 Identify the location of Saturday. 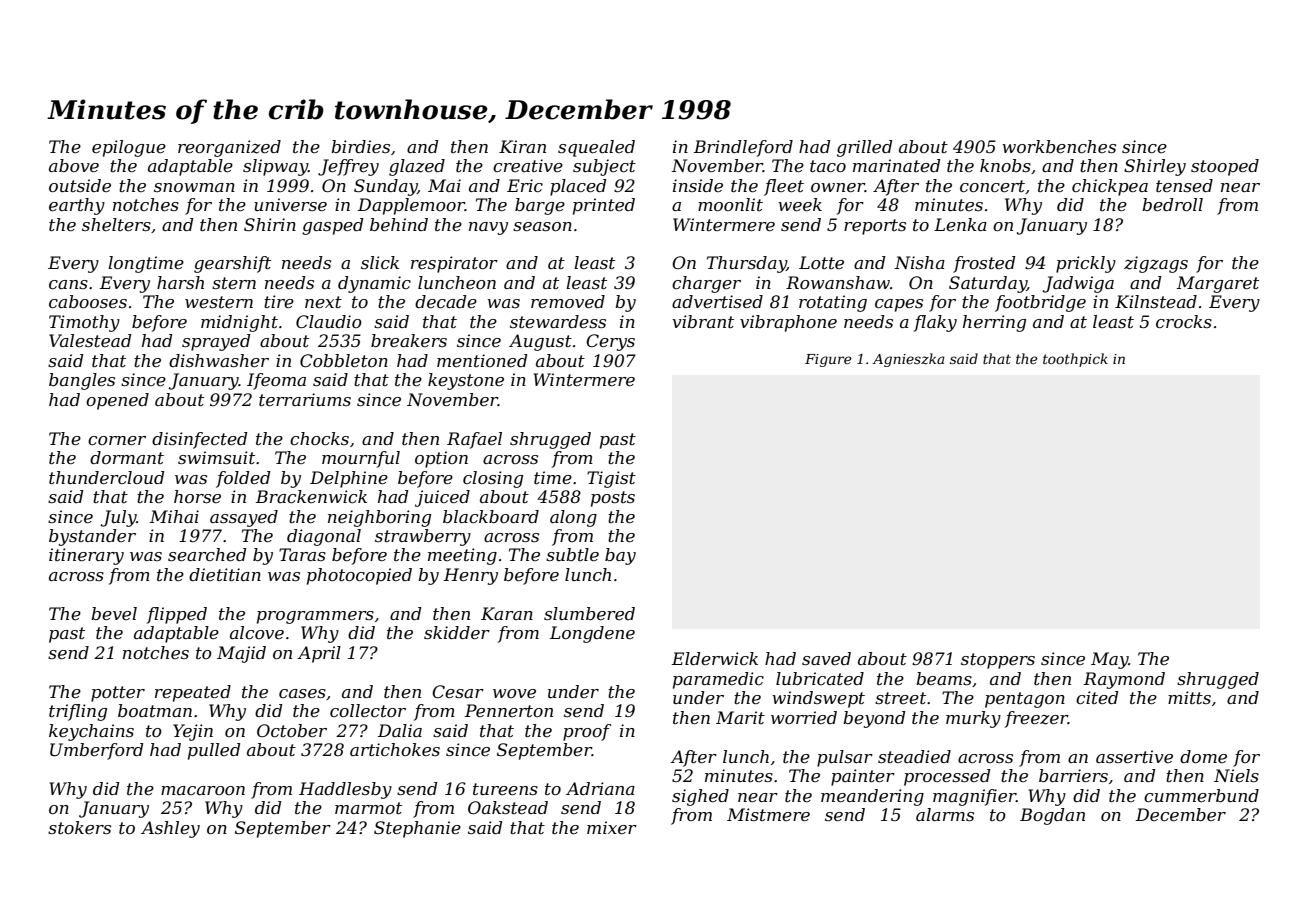
(988, 284).
